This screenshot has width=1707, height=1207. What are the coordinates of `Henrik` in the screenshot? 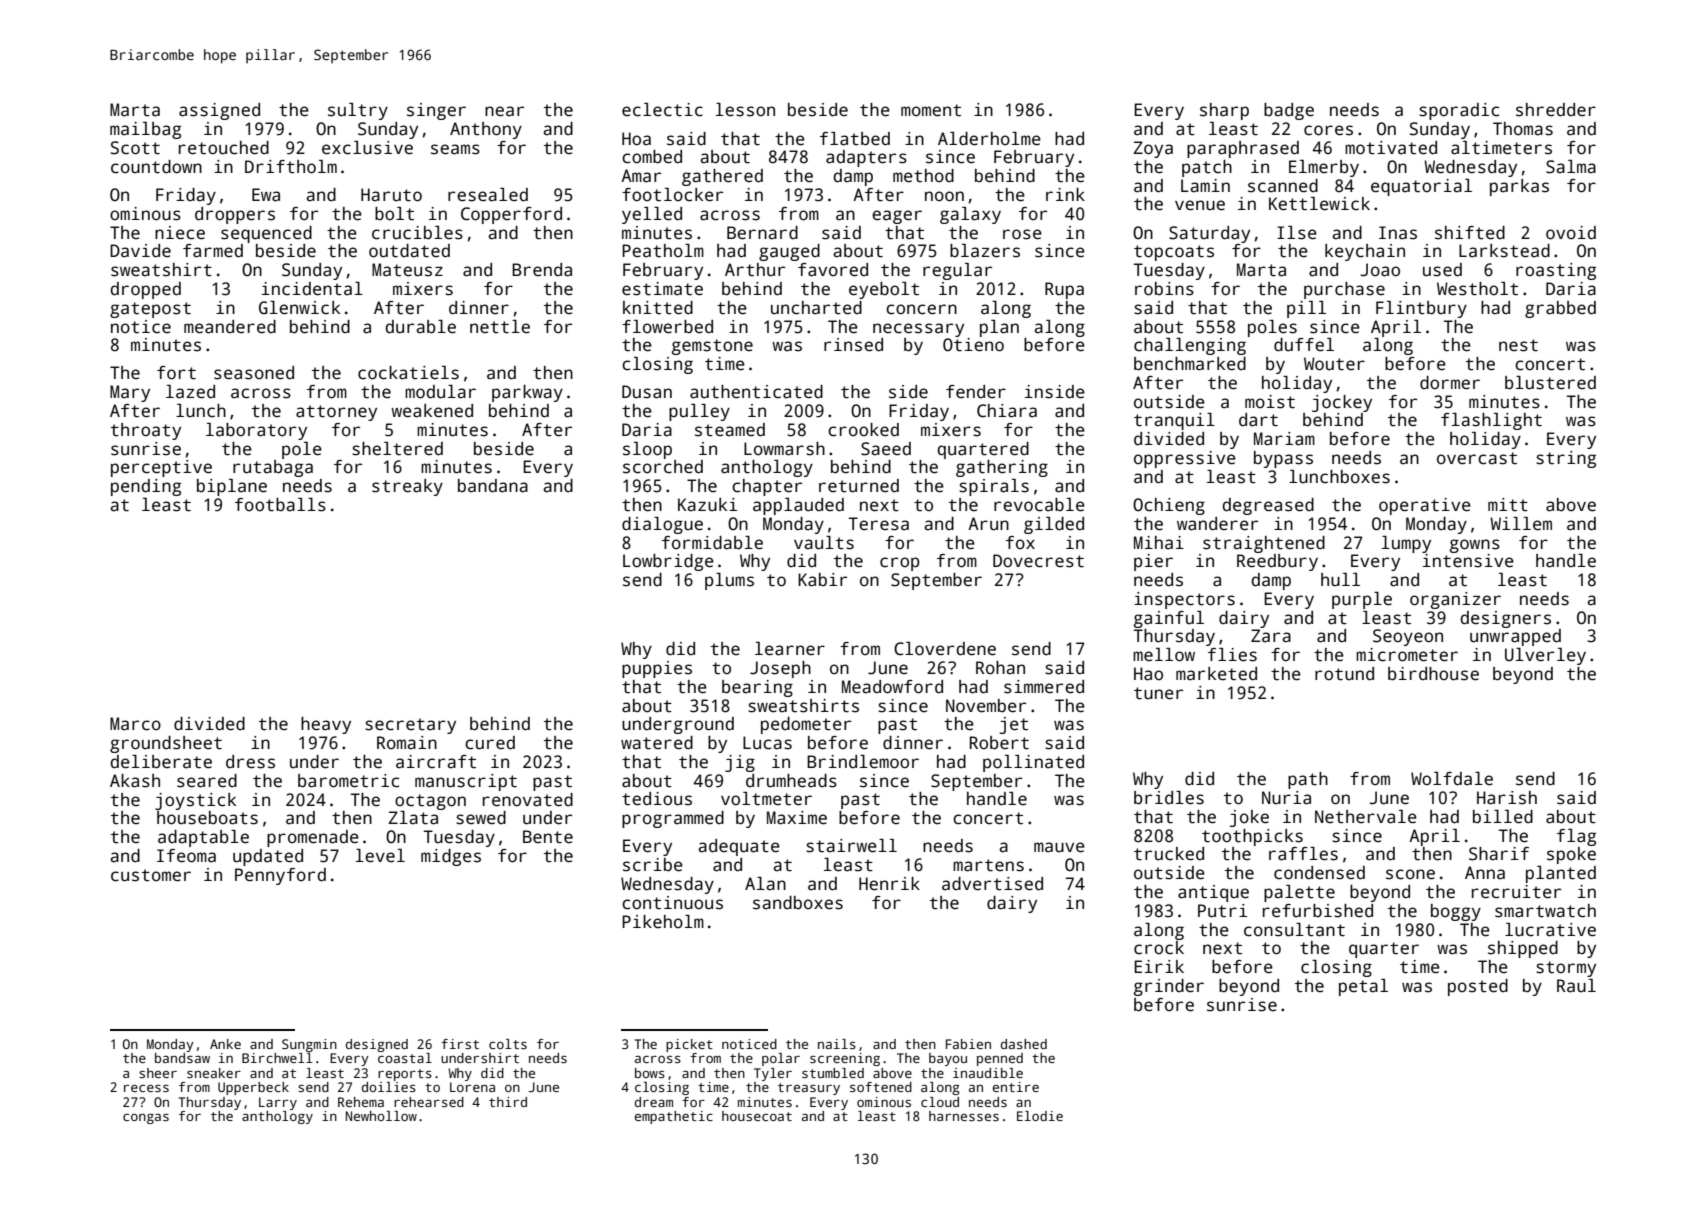 It's located at (889, 884).
